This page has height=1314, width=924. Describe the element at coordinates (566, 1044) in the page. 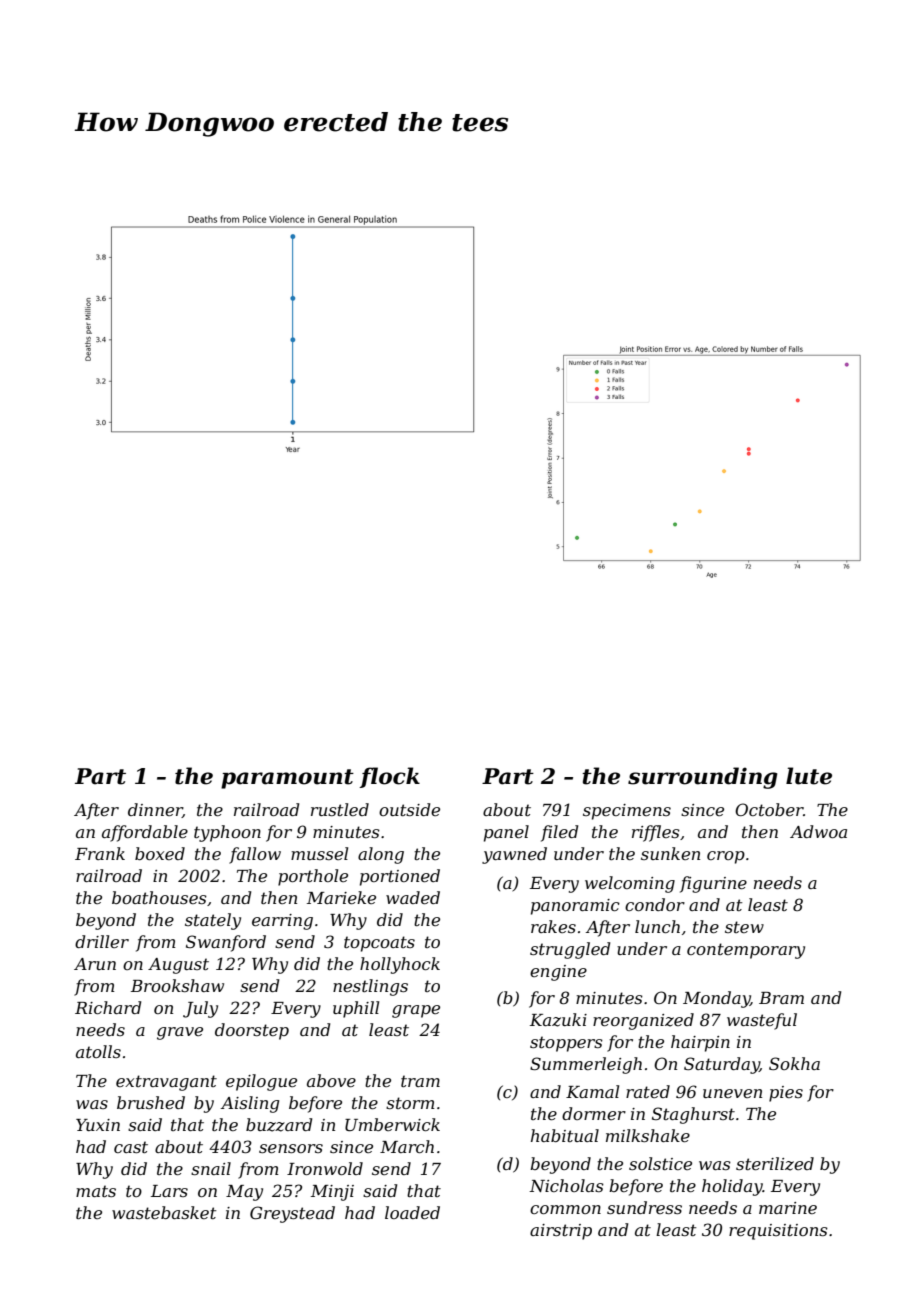

I see `stoppers` at that location.
